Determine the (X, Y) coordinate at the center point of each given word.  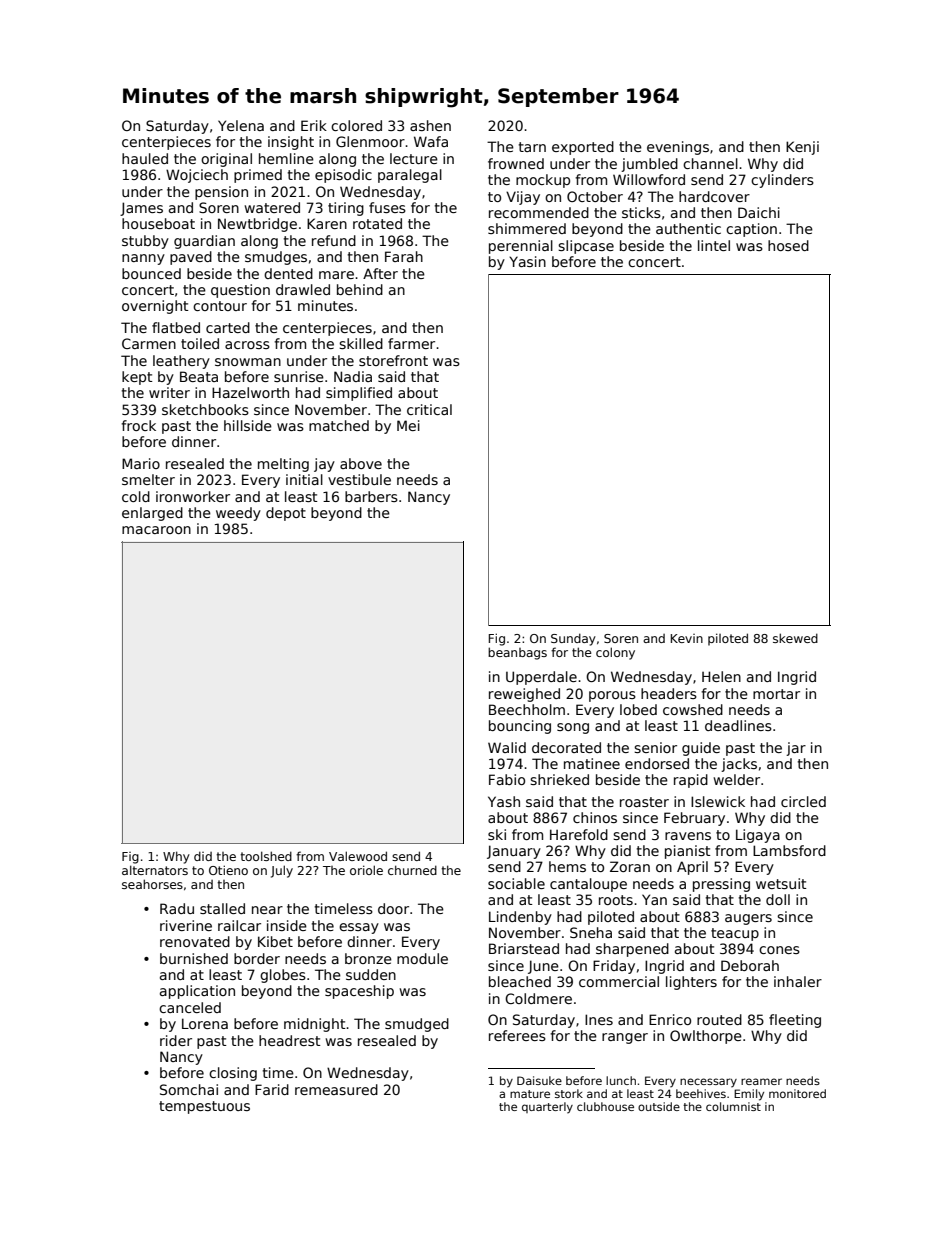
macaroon (156, 530)
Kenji (802, 148)
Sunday (573, 639)
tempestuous (204, 1107)
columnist (733, 1106)
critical (429, 409)
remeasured (336, 1089)
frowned (516, 163)
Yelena (241, 125)
